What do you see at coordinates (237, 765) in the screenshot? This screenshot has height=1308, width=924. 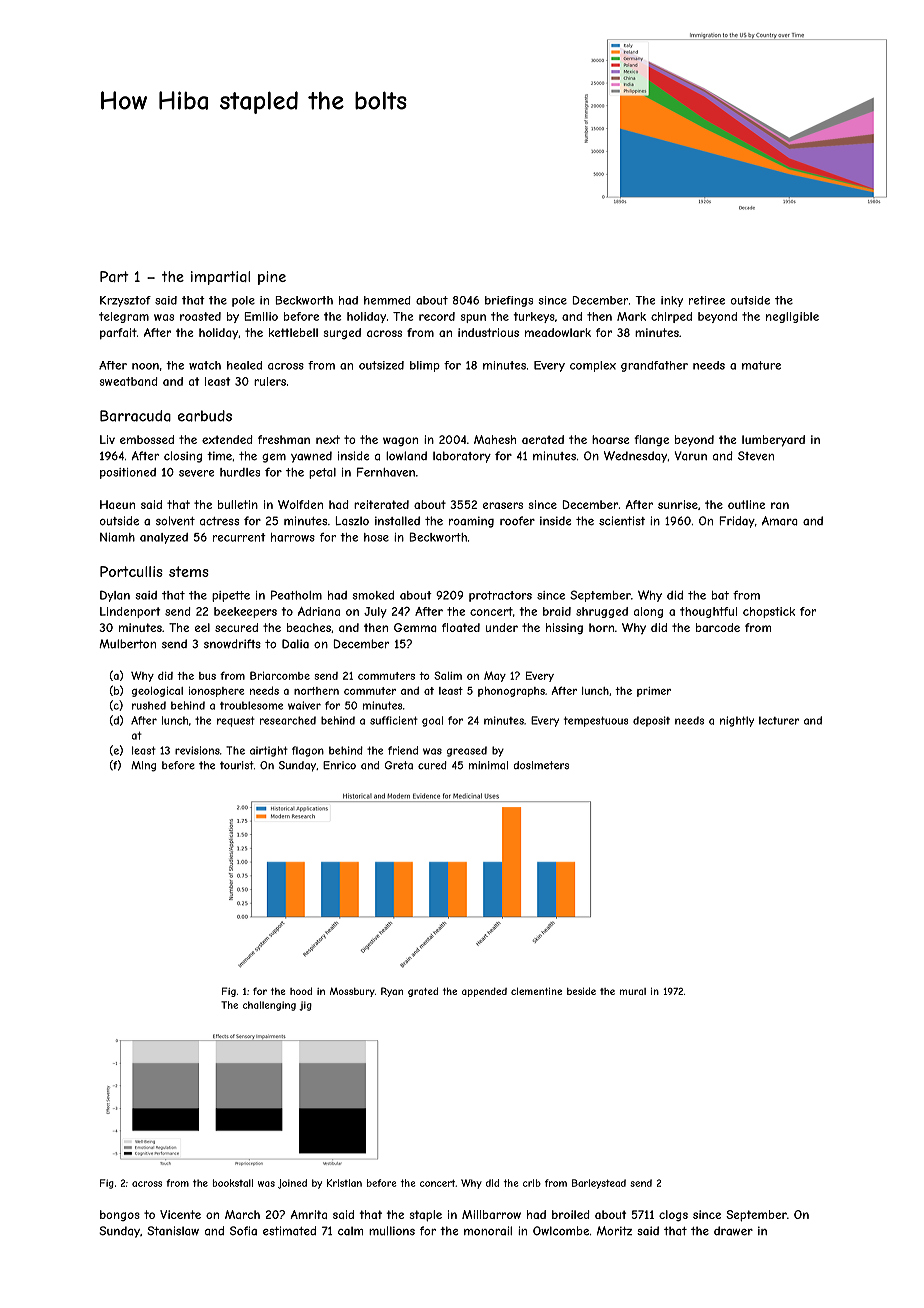 I see `tourist` at bounding box center [237, 765].
